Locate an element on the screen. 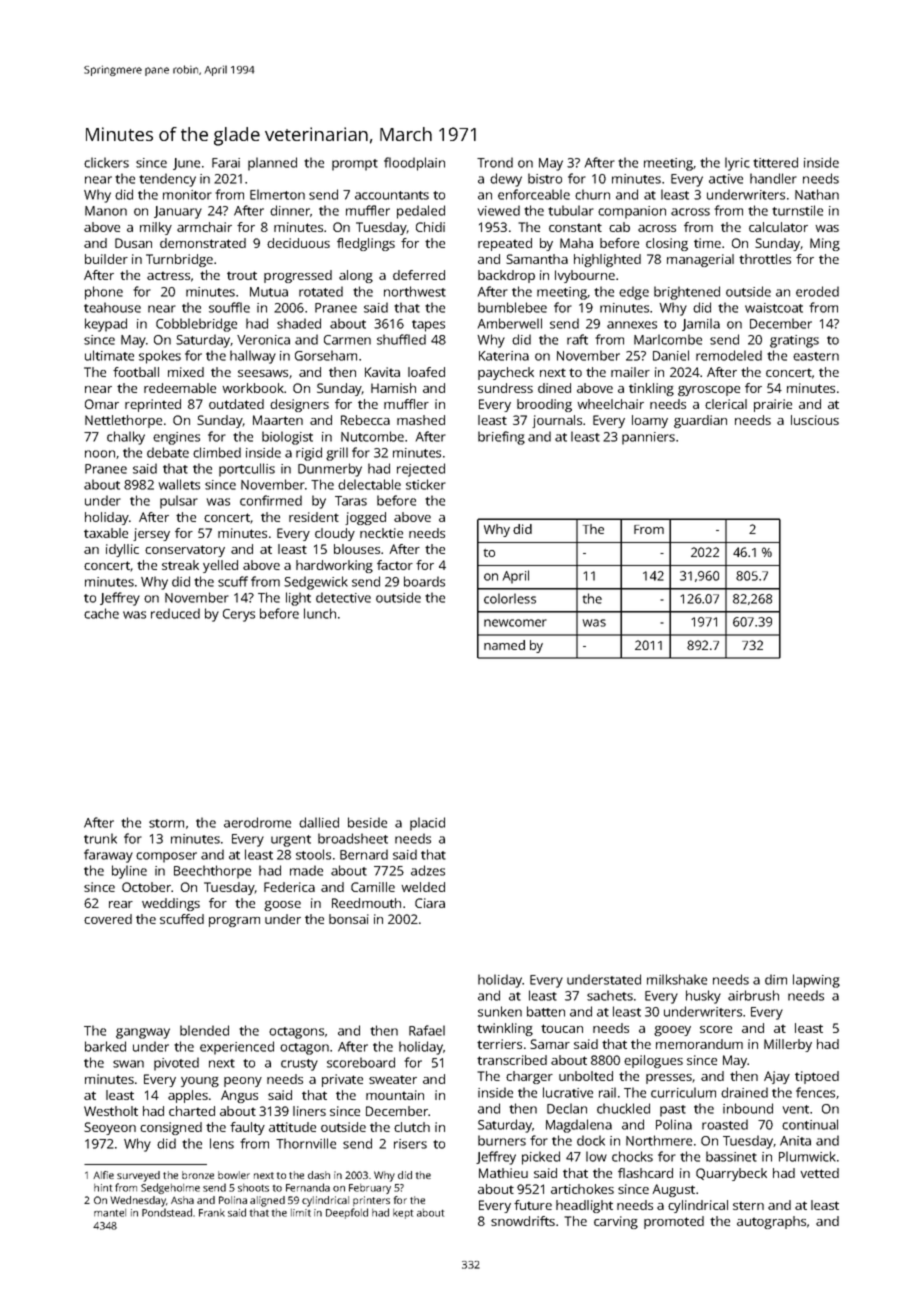  Manon is located at coordinates (106, 211).
